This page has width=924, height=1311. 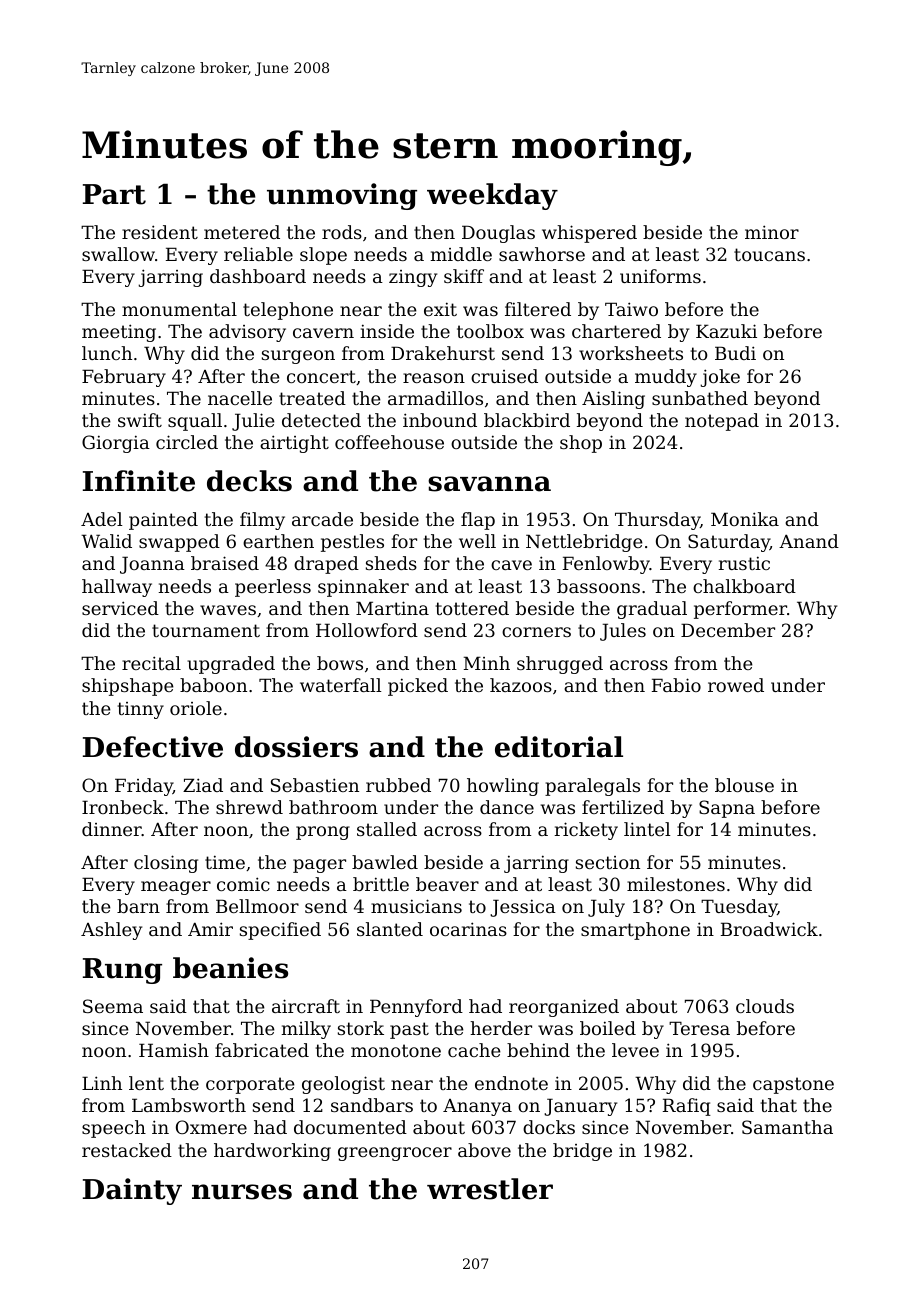 What do you see at coordinates (559, 747) in the page?
I see `editorial` at bounding box center [559, 747].
